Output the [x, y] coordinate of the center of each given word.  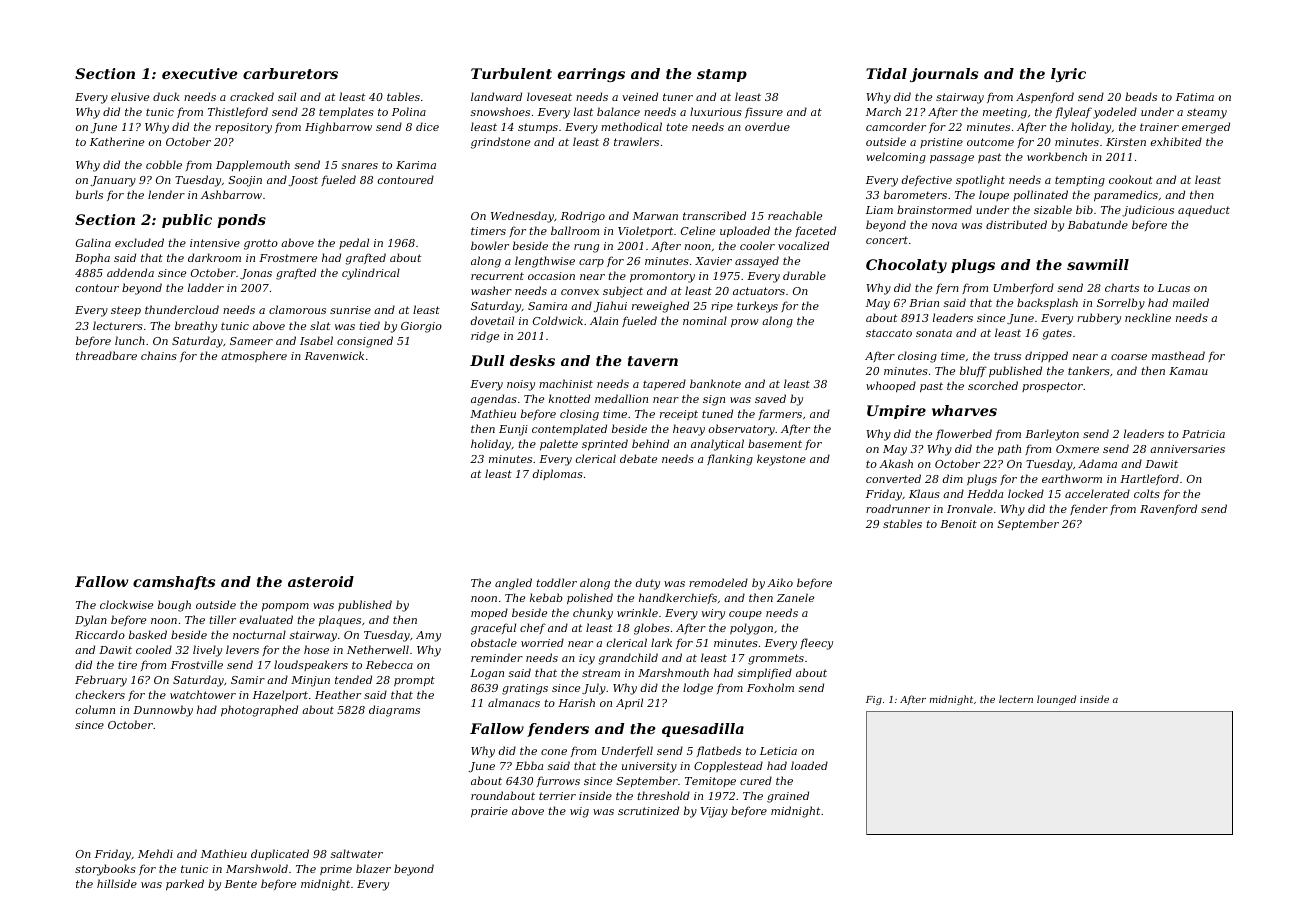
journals [944, 75]
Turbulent [511, 73]
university [649, 767]
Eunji [513, 430]
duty [648, 584]
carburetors [290, 73]
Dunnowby [163, 711]
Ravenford [1168, 509]
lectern [1016, 699]
